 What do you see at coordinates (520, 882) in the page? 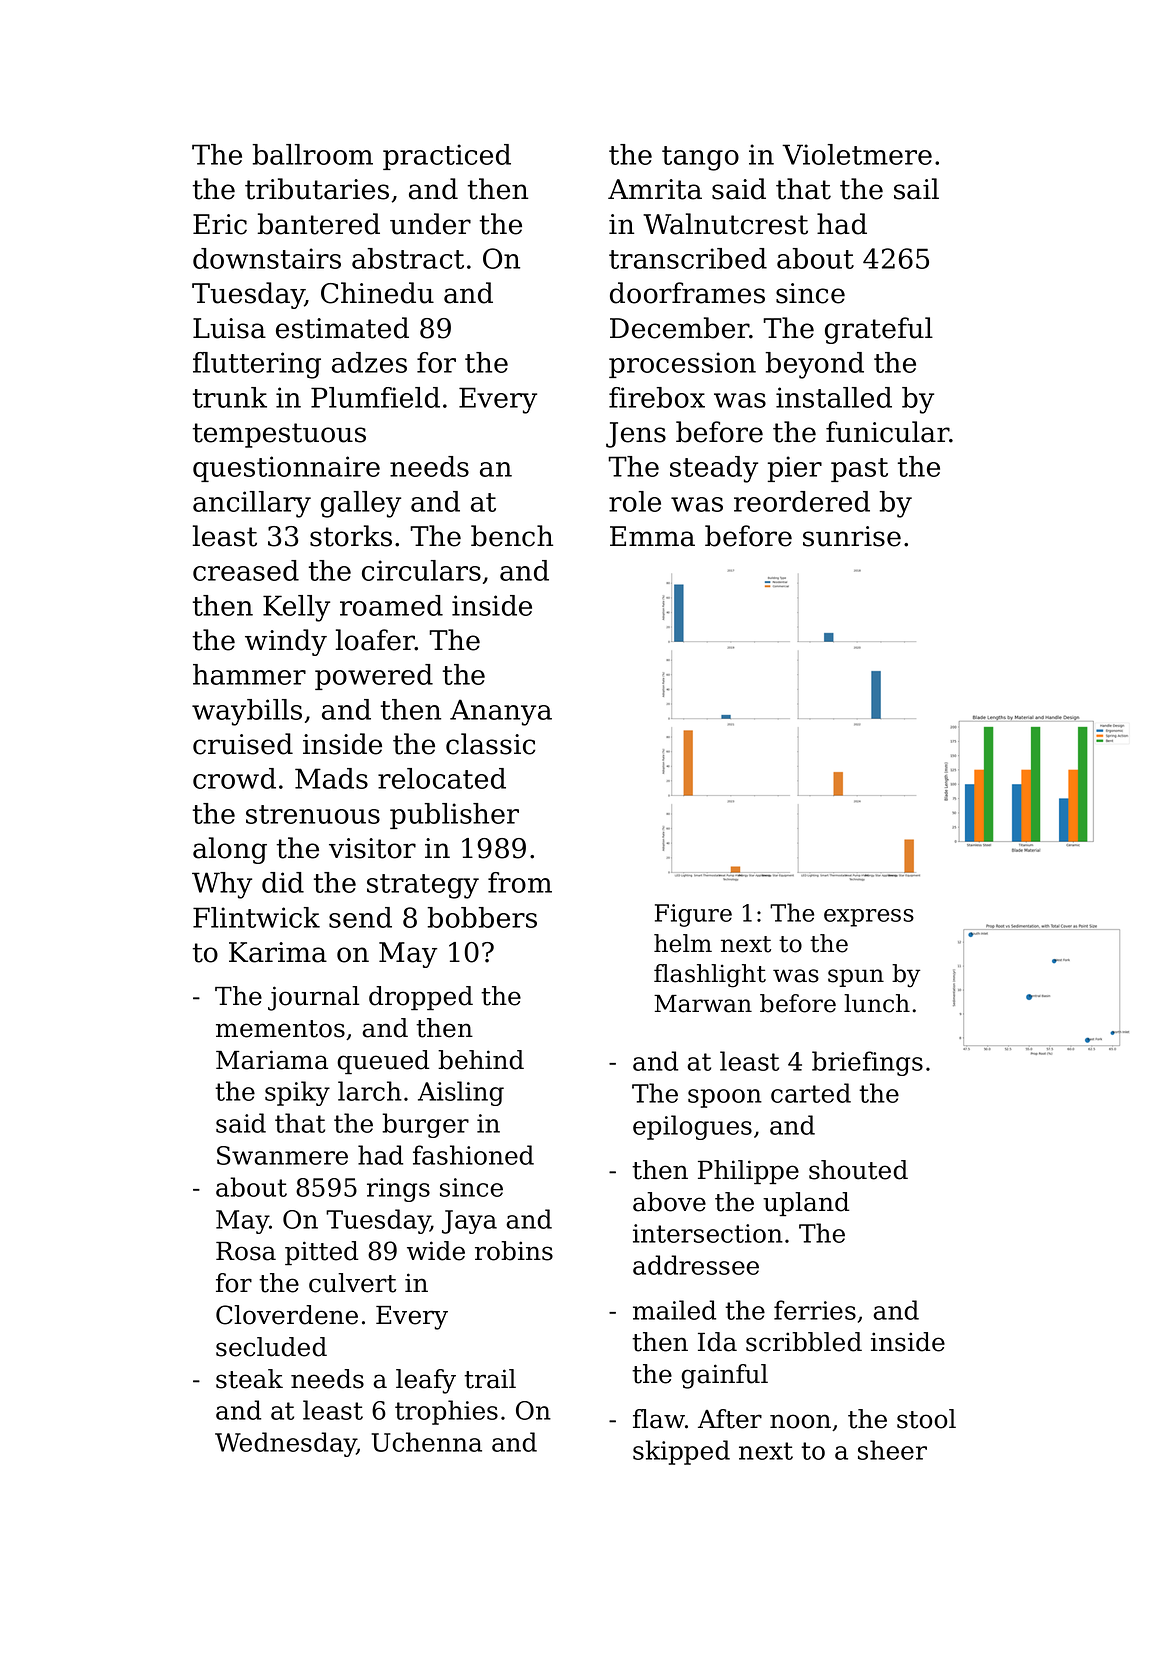
I see `from` at bounding box center [520, 882].
